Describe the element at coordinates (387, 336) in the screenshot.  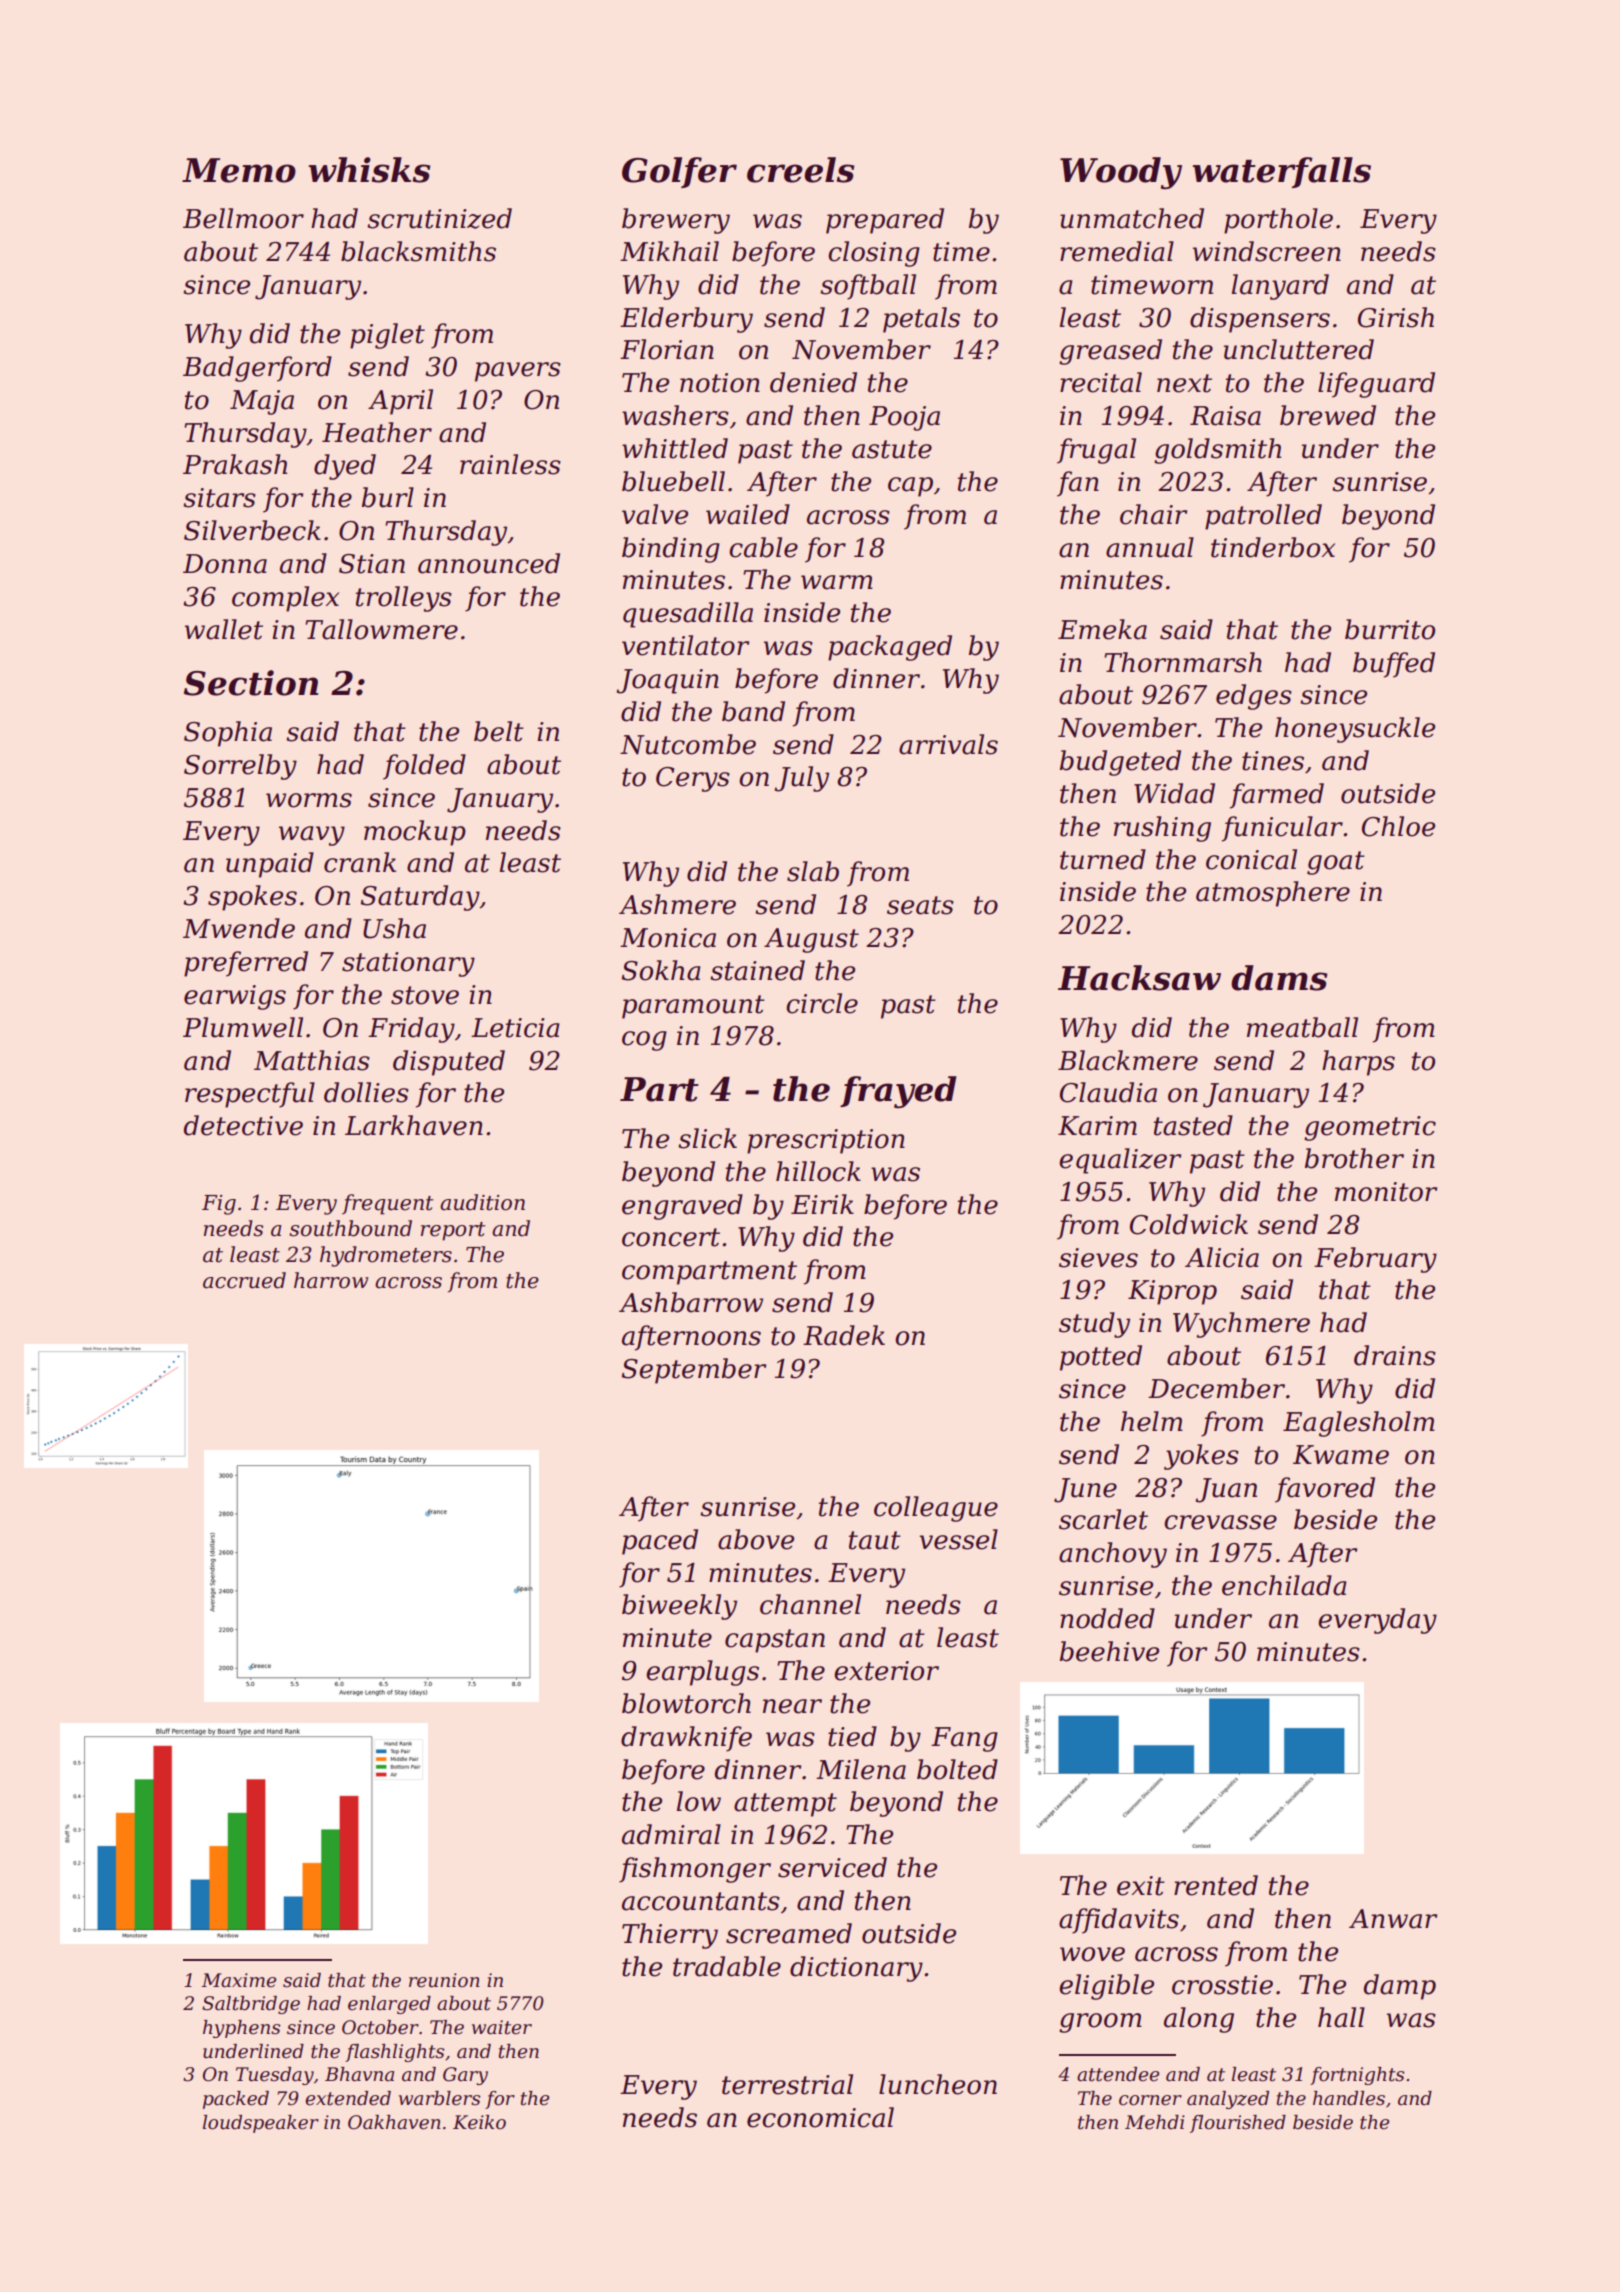
I see `piglet` at that location.
